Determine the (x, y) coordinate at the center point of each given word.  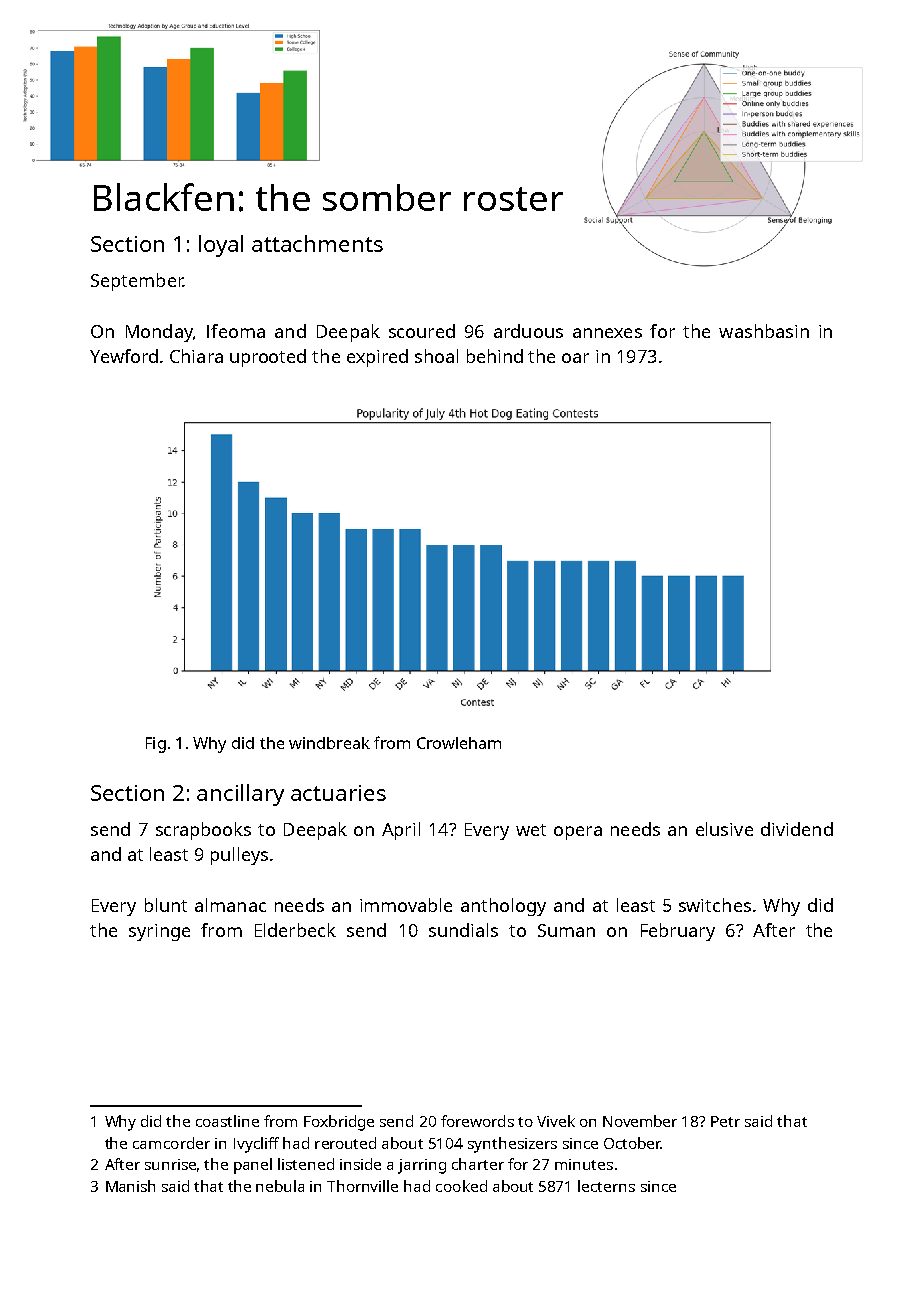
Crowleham (459, 743)
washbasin (764, 331)
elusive (724, 829)
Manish (130, 1186)
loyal (221, 246)
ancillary (240, 795)
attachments (317, 243)
